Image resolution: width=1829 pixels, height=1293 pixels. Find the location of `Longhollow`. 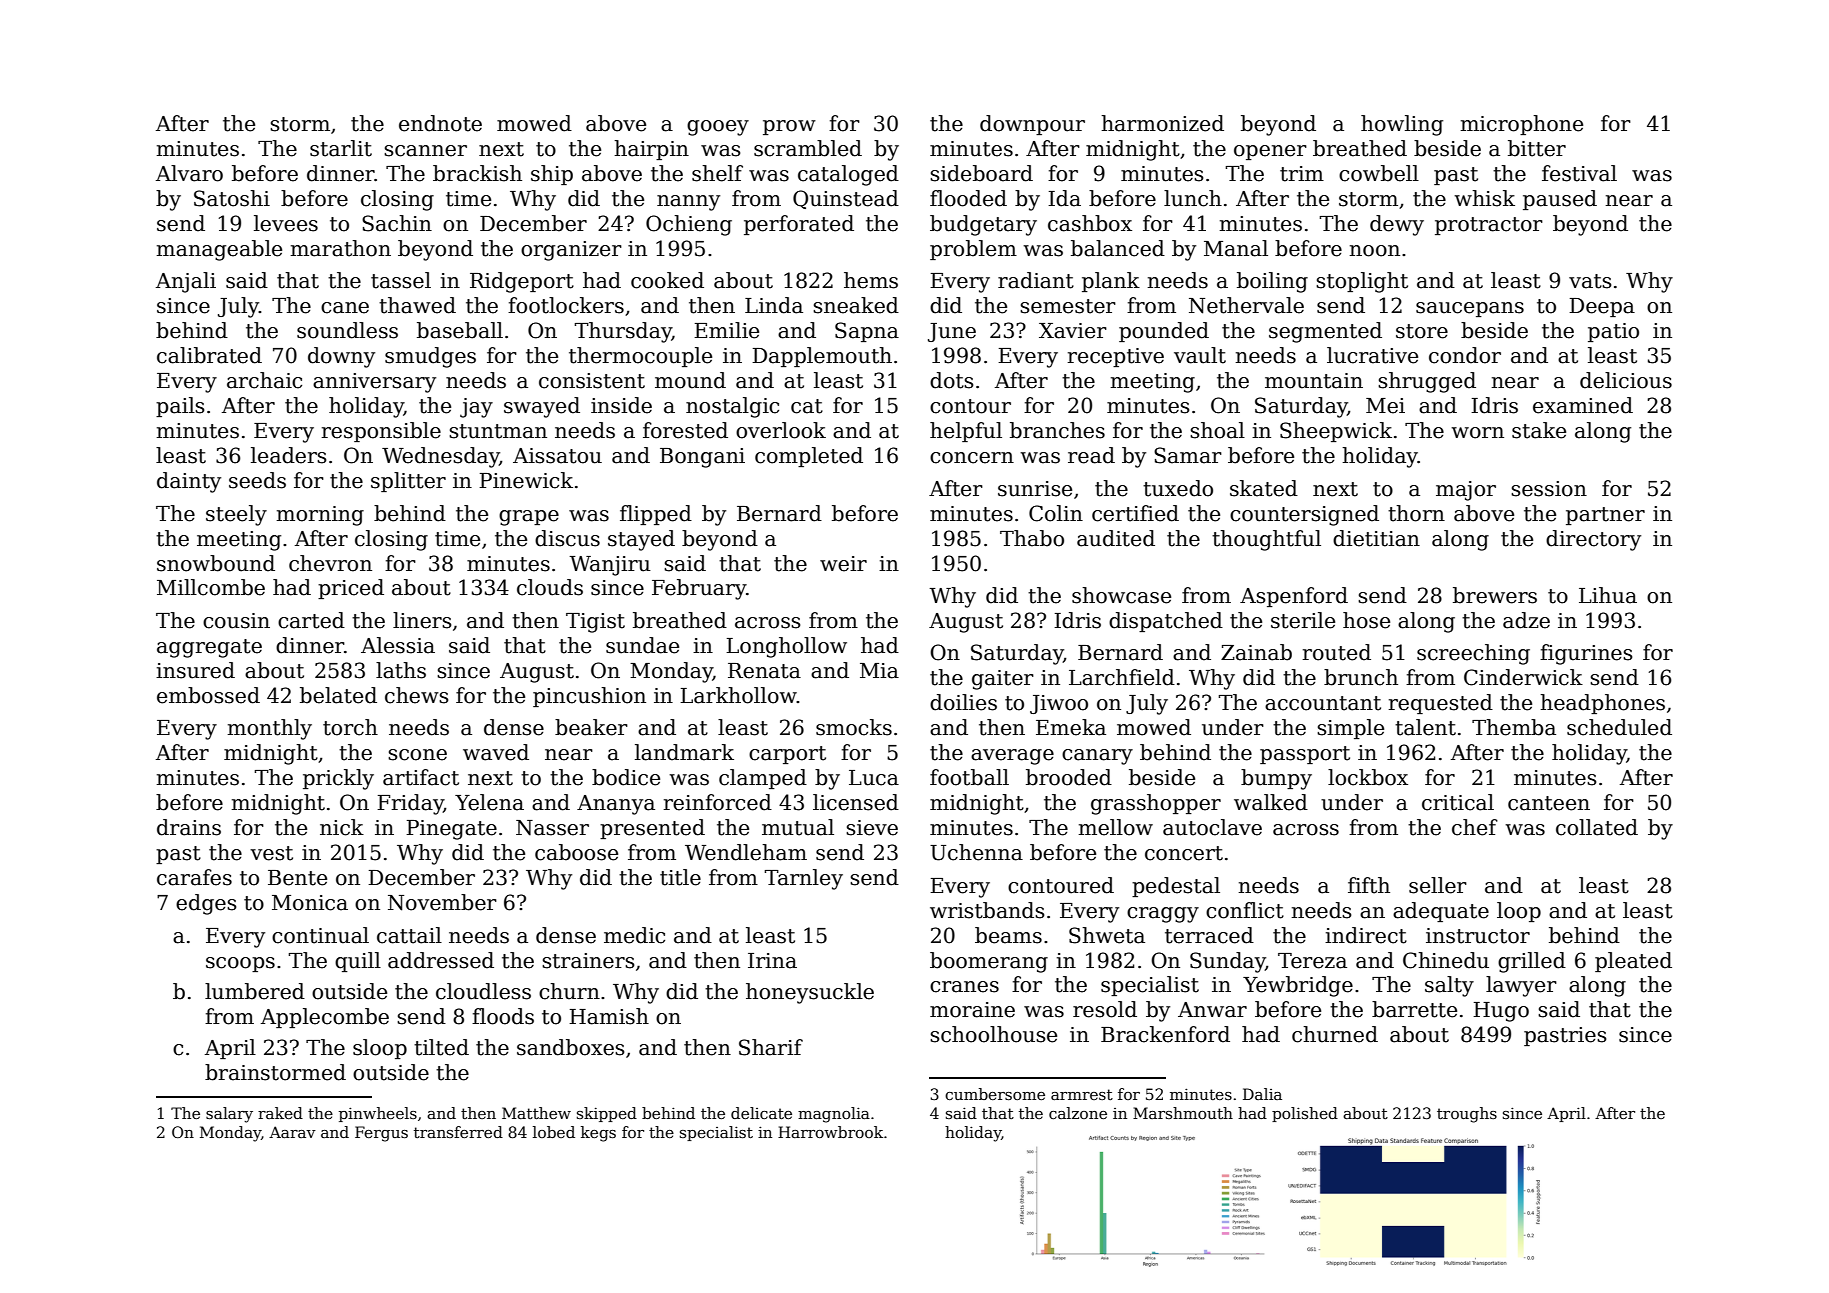

Longhollow is located at coordinates (786, 647).
